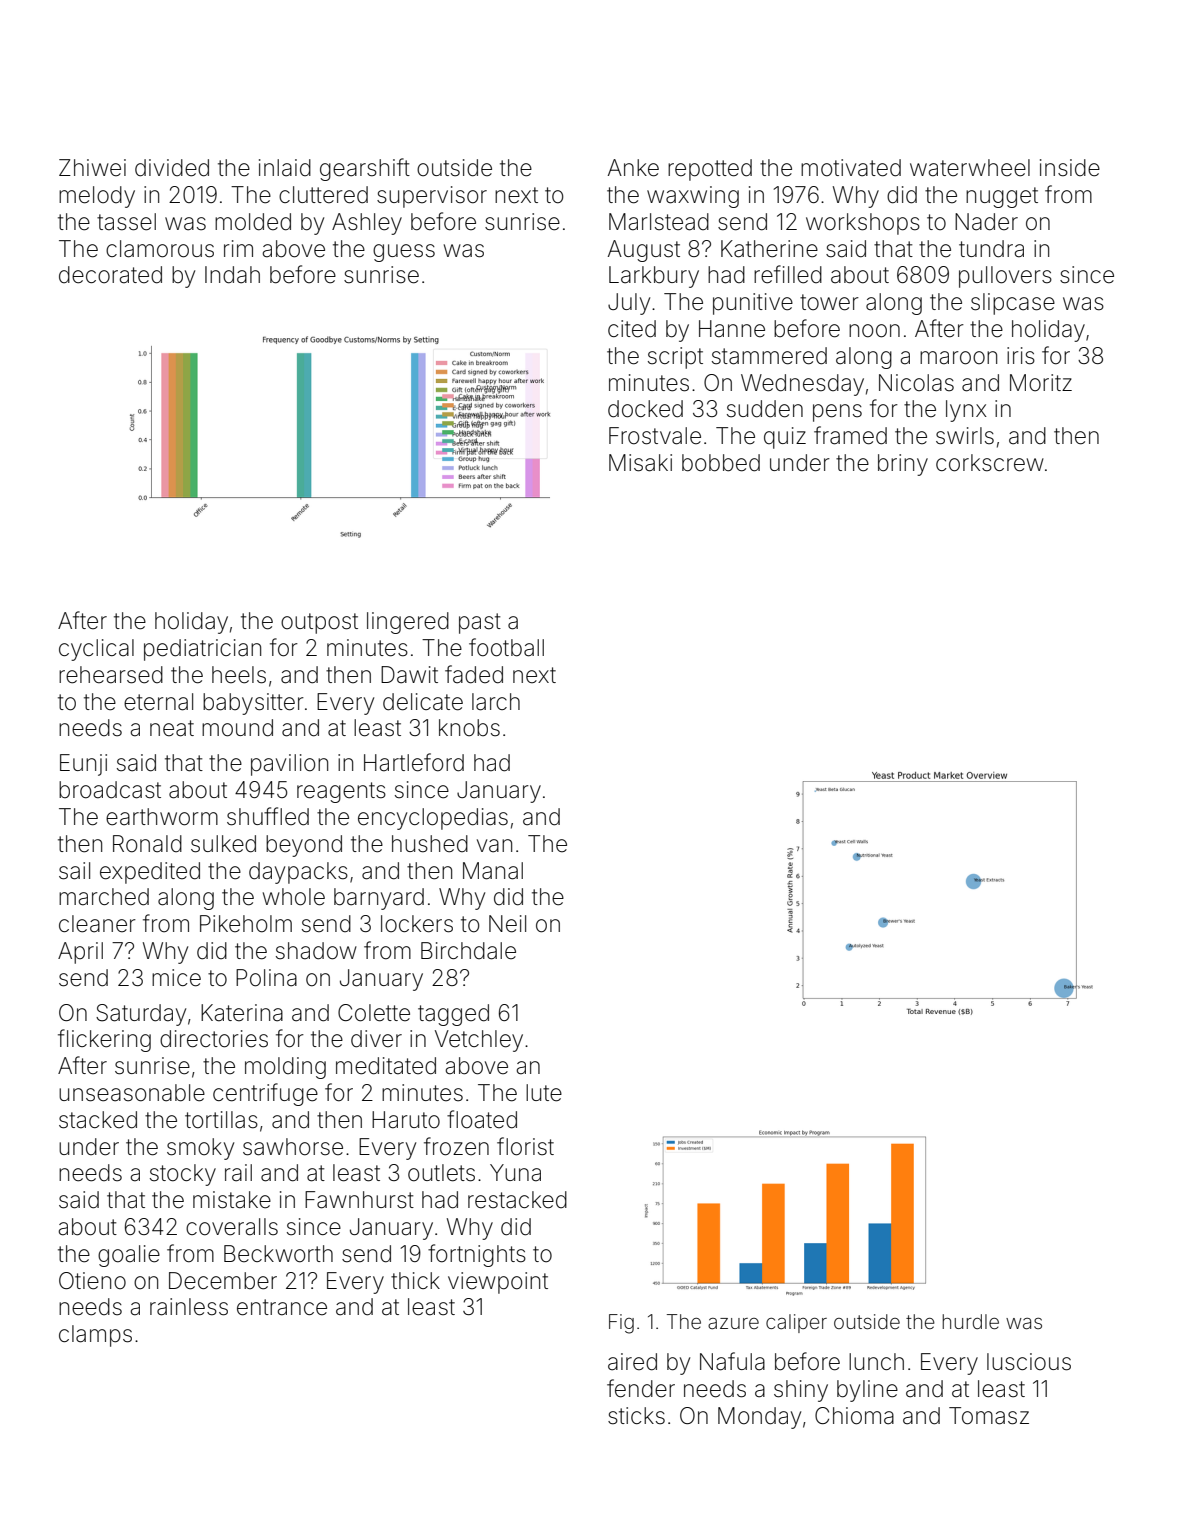  Describe the element at coordinates (493, 871) in the page. I see `Manal` at that location.
